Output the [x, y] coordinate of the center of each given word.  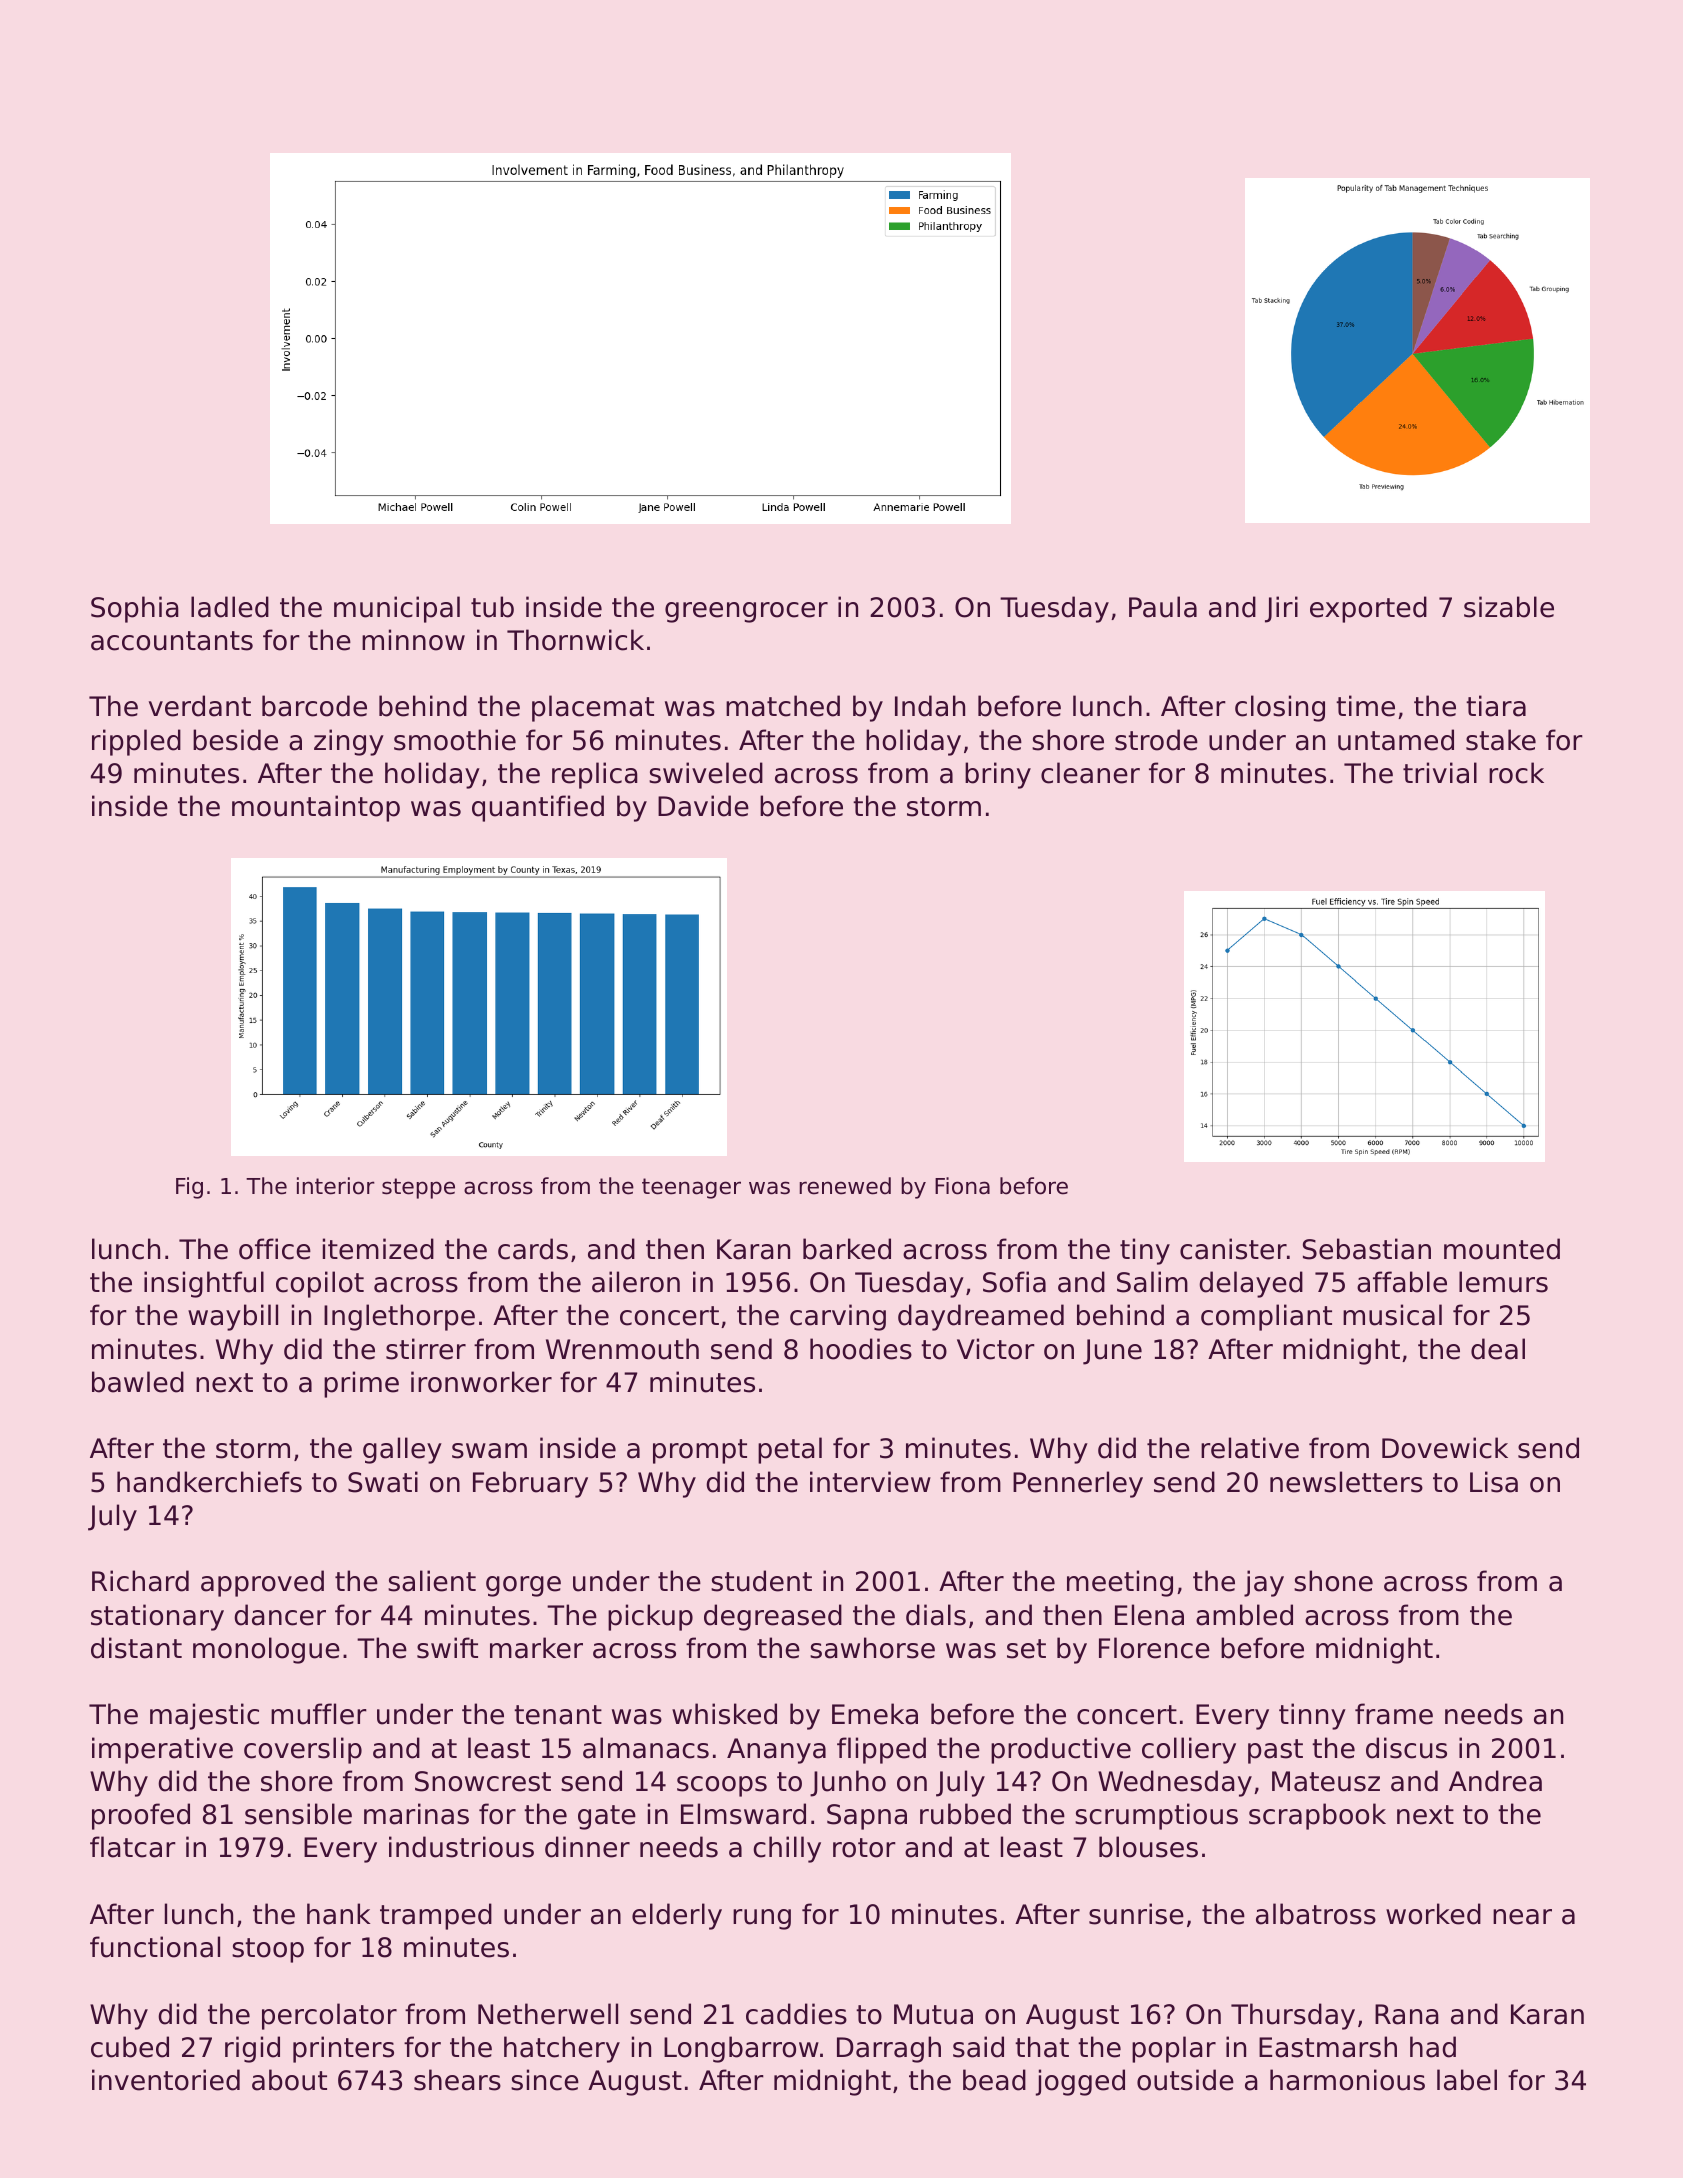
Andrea [1495, 1781]
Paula [1163, 607]
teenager [691, 1188]
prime [361, 1384]
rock [1516, 773]
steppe [418, 1188]
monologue [266, 1650]
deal [1498, 1349]
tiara [1496, 706]
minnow [413, 640]
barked [847, 1249]
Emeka [875, 1714]
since [545, 2080]
